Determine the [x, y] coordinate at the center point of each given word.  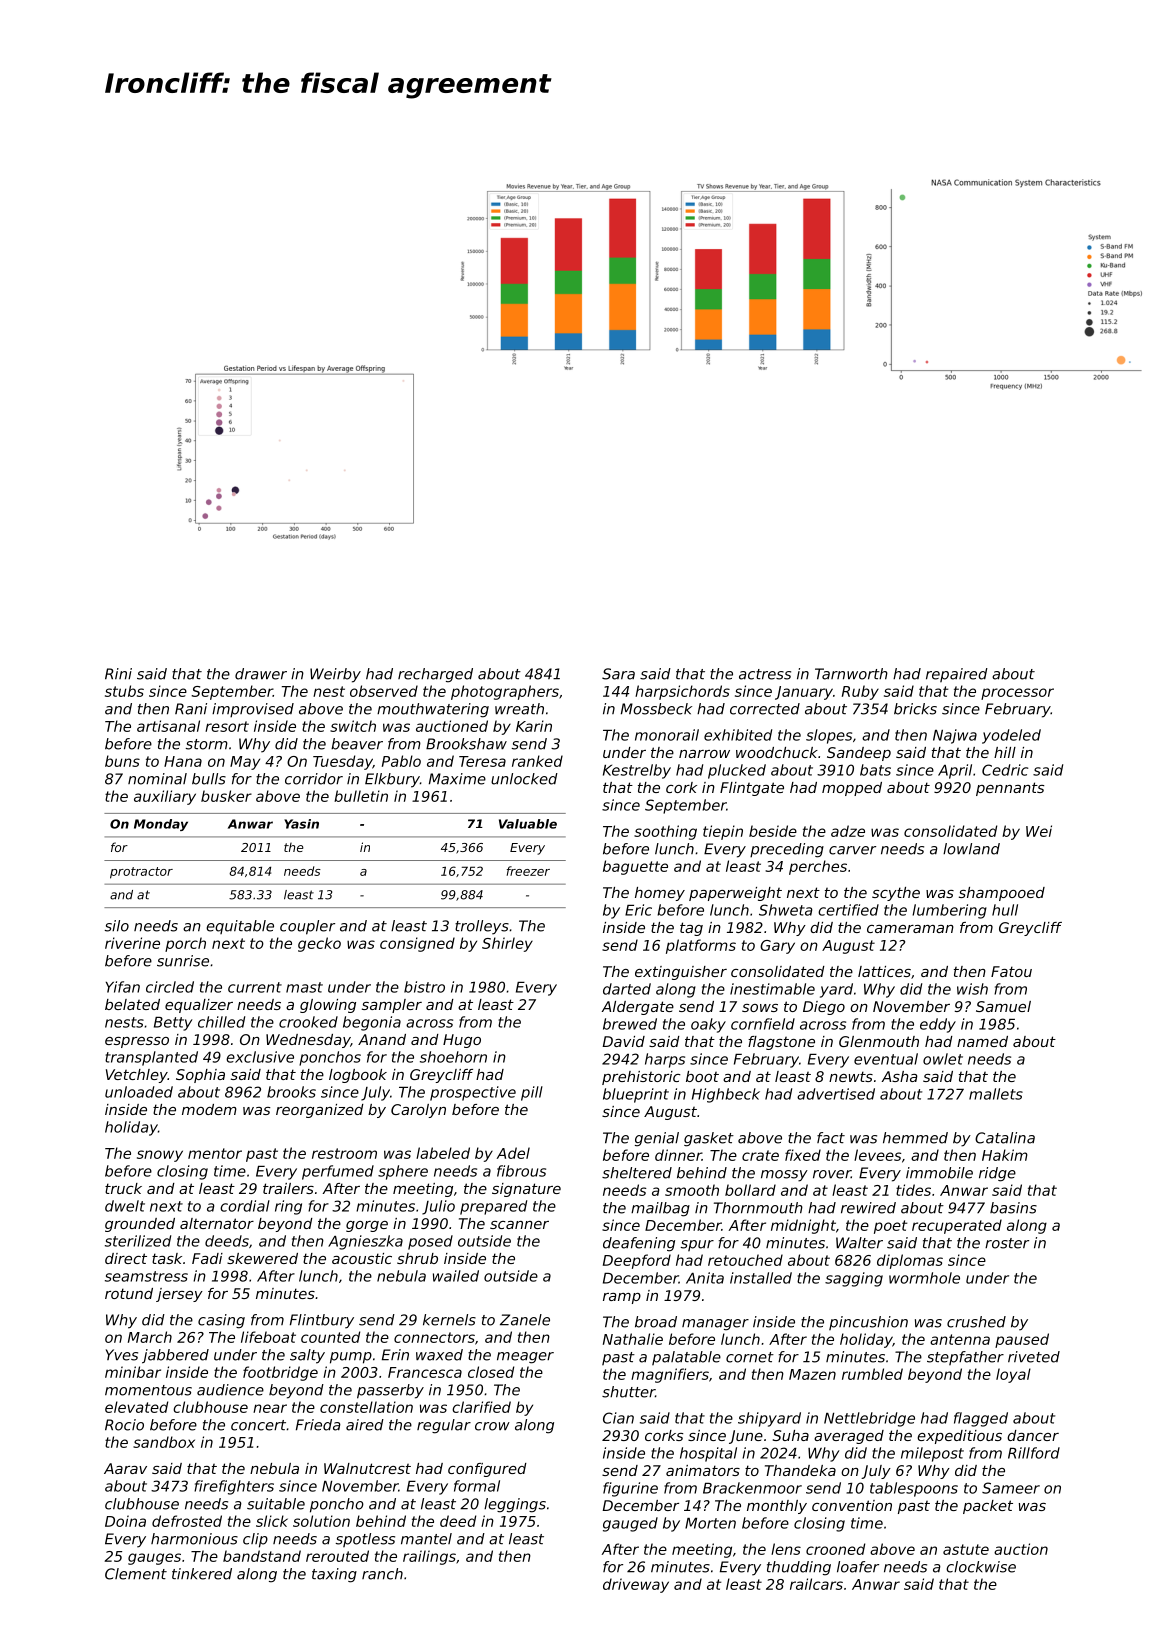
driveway [636, 1585]
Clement [136, 1574]
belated [132, 1004]
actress [765, 674]
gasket [709, 1139]
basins [1013, 1208]
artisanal [168, 726]
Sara [618, 674]
